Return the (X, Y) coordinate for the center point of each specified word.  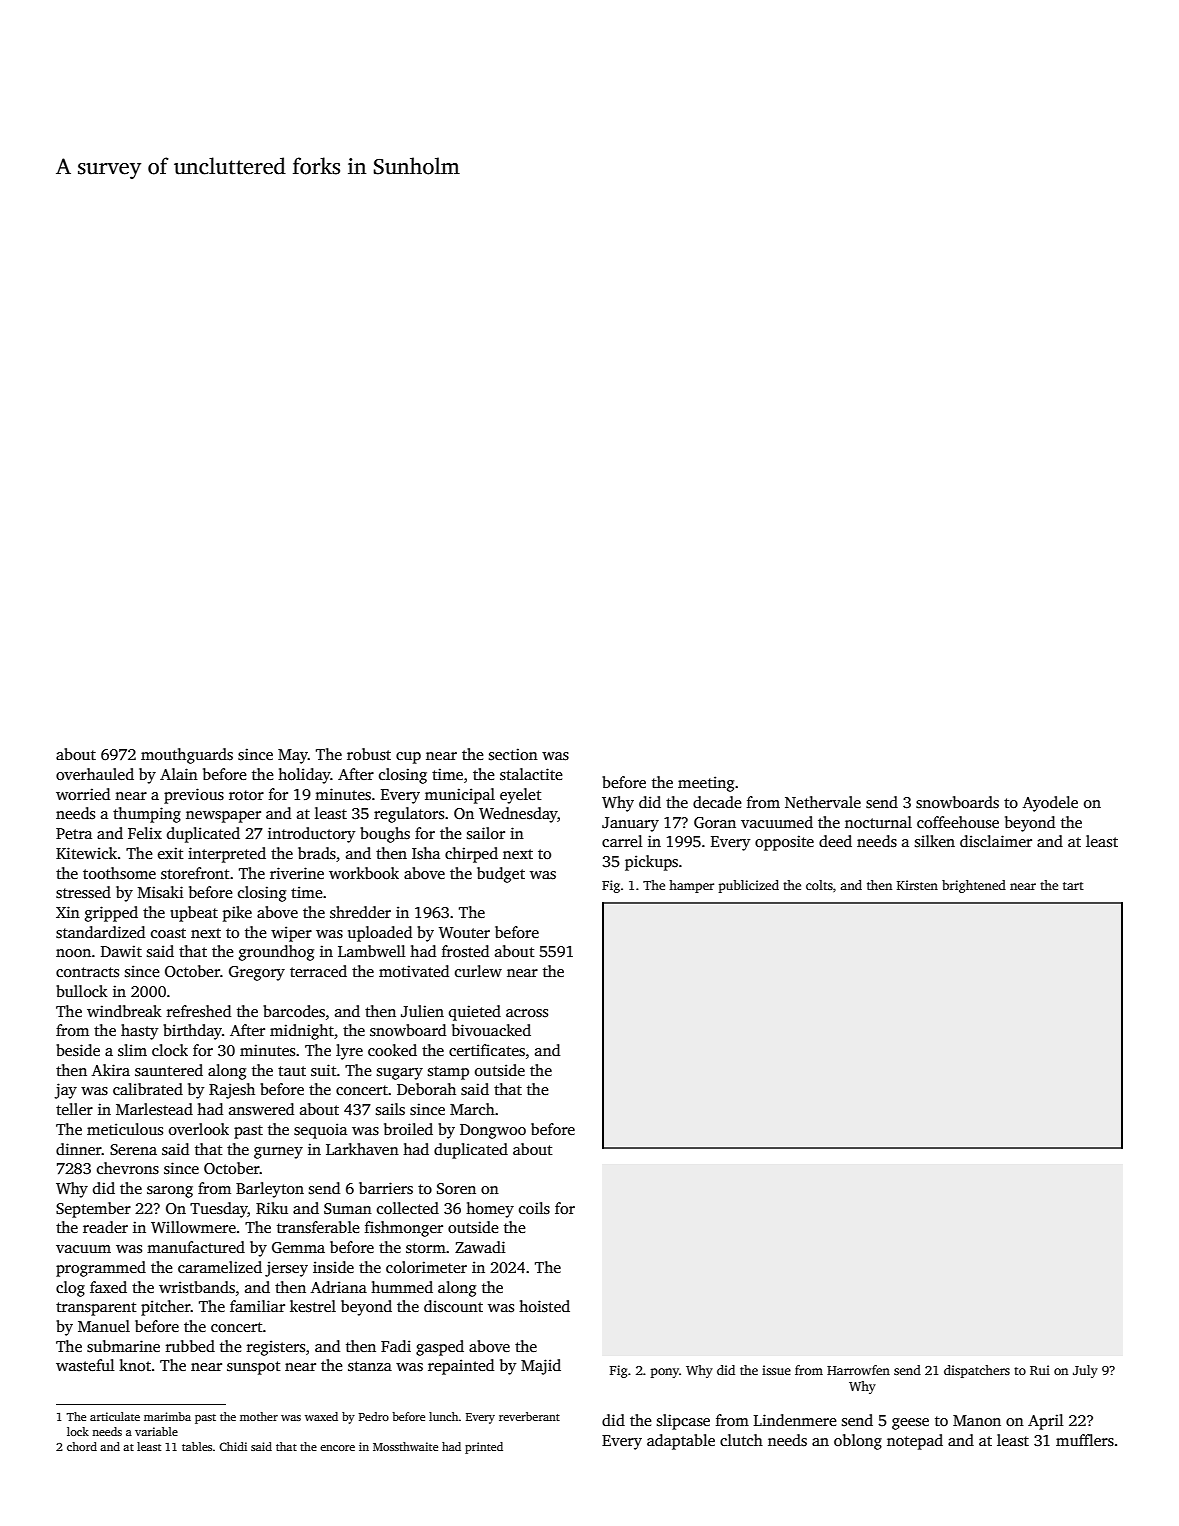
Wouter (464, 932)
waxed (321, 1416)
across (527, 1013)
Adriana (339, 1287)
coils (534, 1208)
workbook (364, 873)
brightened (974, 886)
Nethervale (823, 802)
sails (390, 1109)
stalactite (531, 774)
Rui (1040, 1370)
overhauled (95, 774)
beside (78, 1050)
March (472, 1109)
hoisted (544, 1306)
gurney (278, 1153)
